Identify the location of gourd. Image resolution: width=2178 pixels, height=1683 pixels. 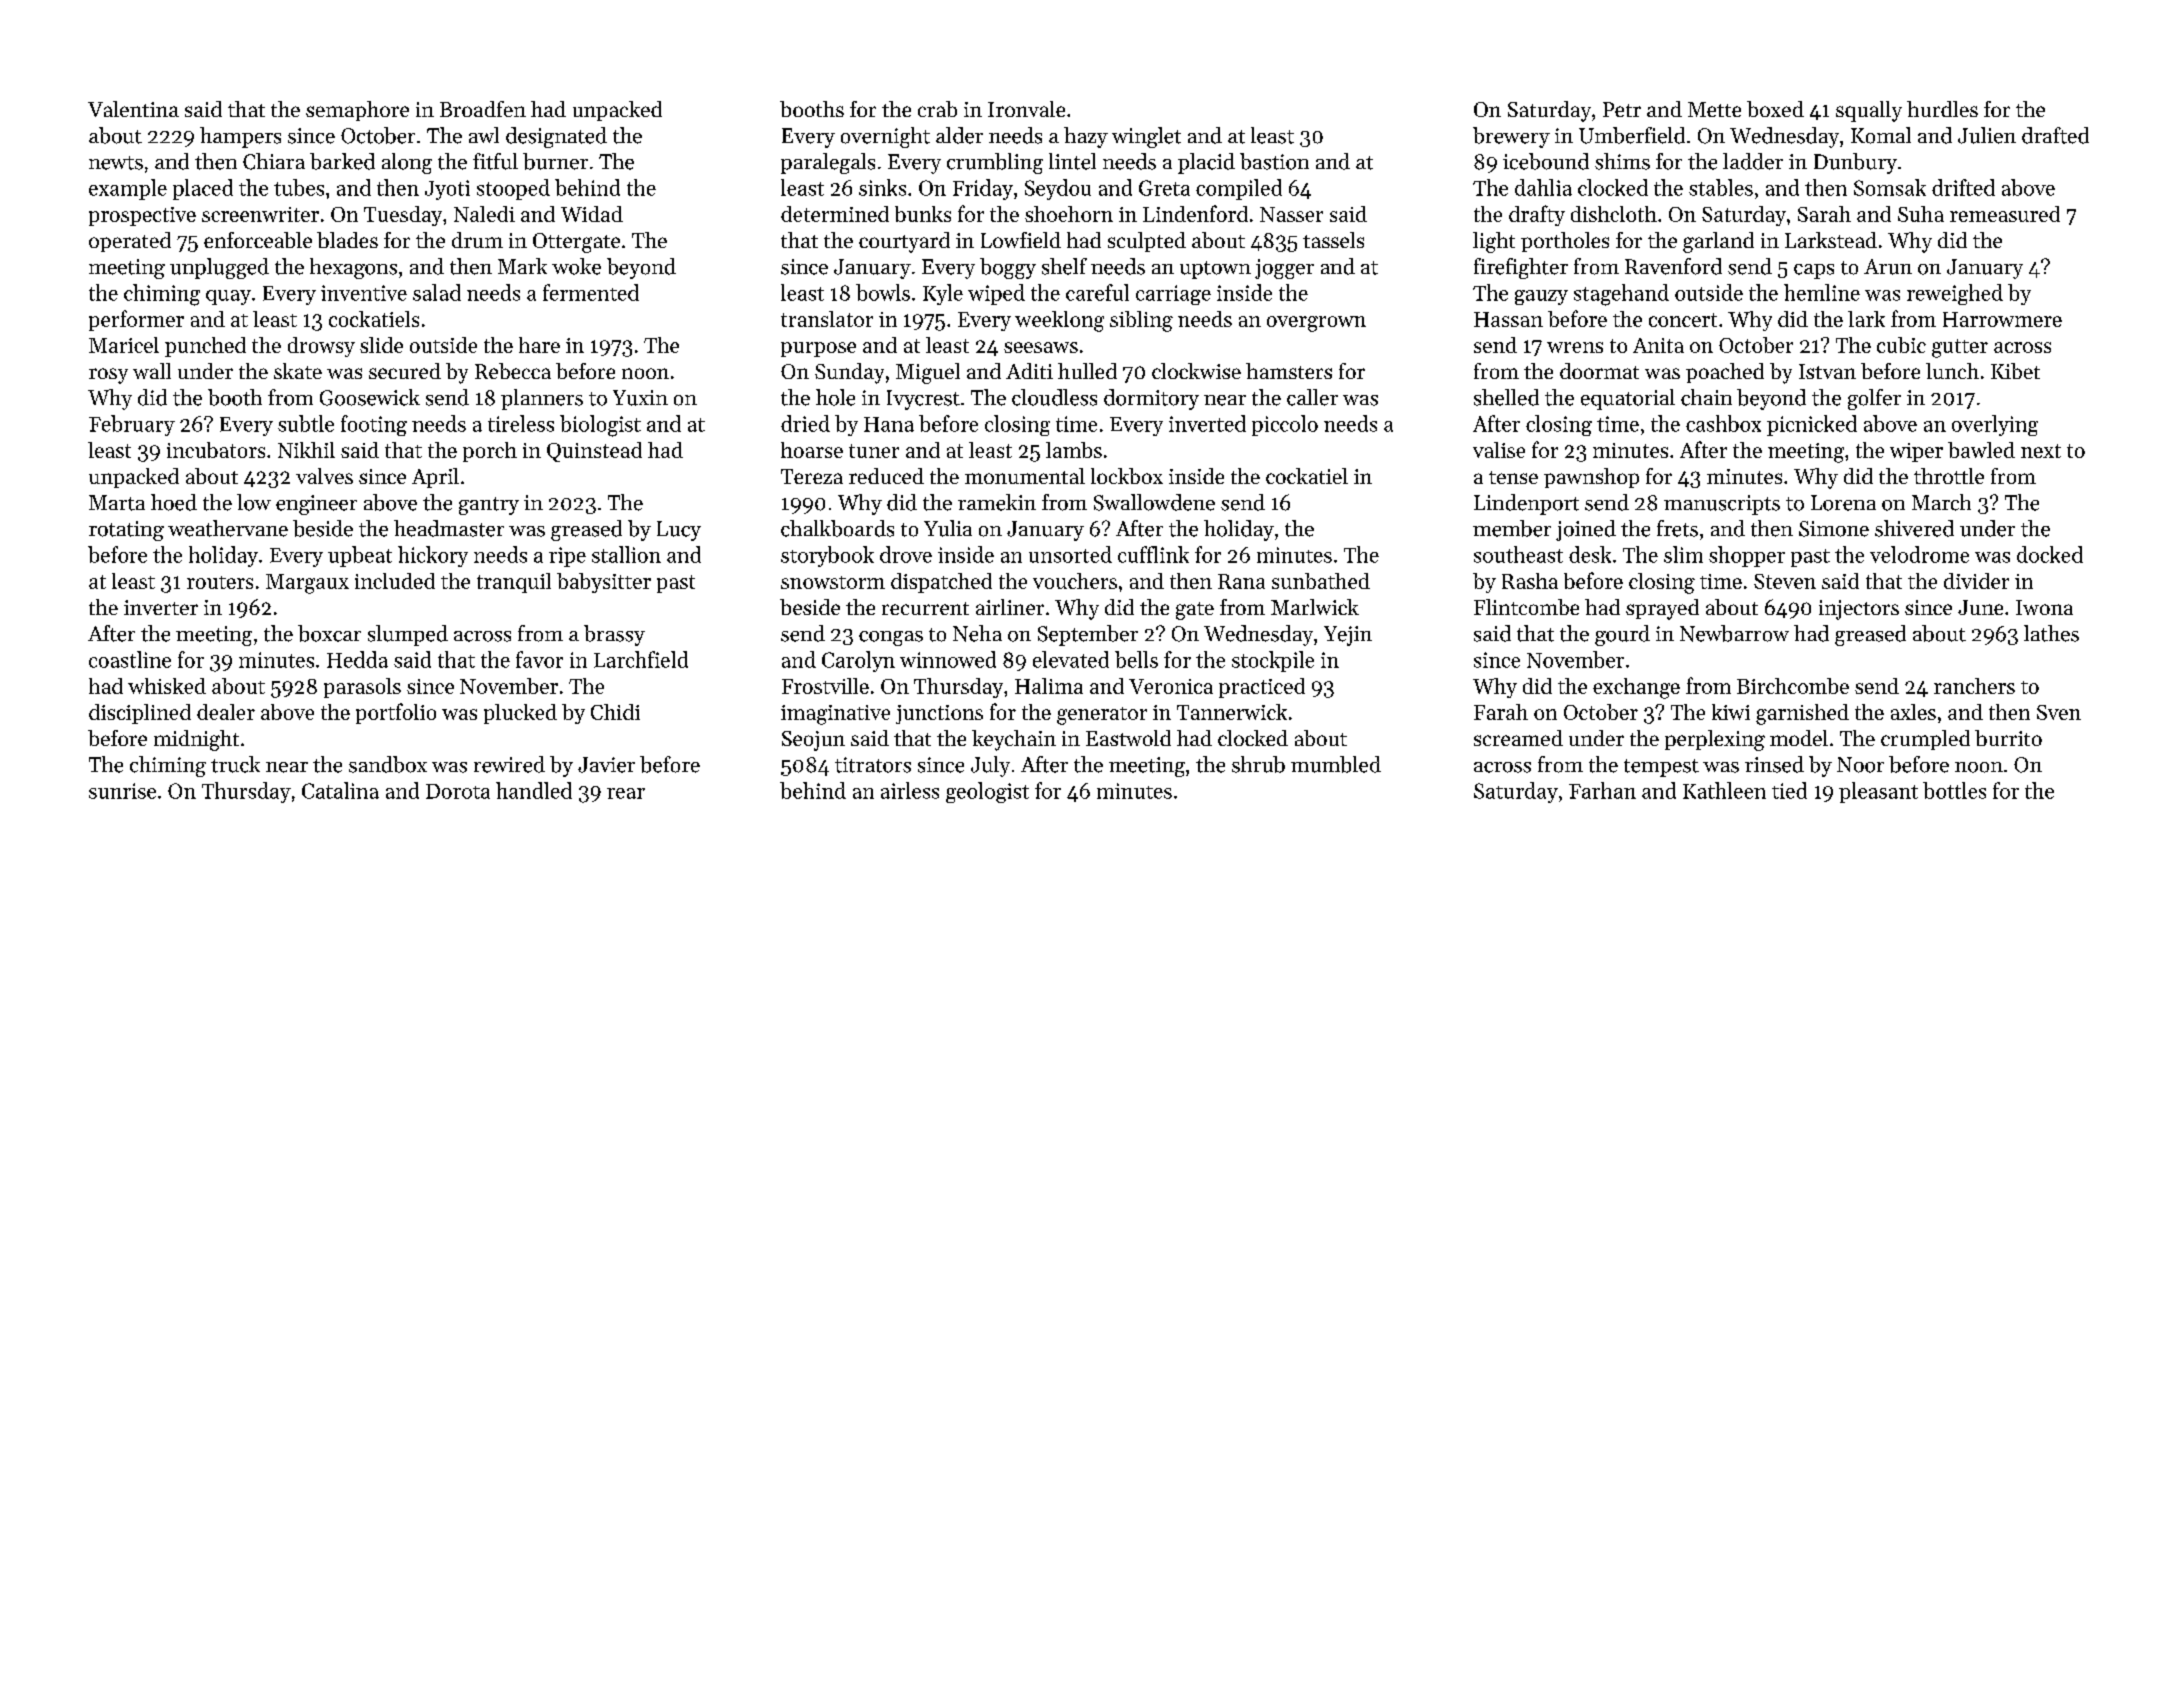
(1622, 635).
